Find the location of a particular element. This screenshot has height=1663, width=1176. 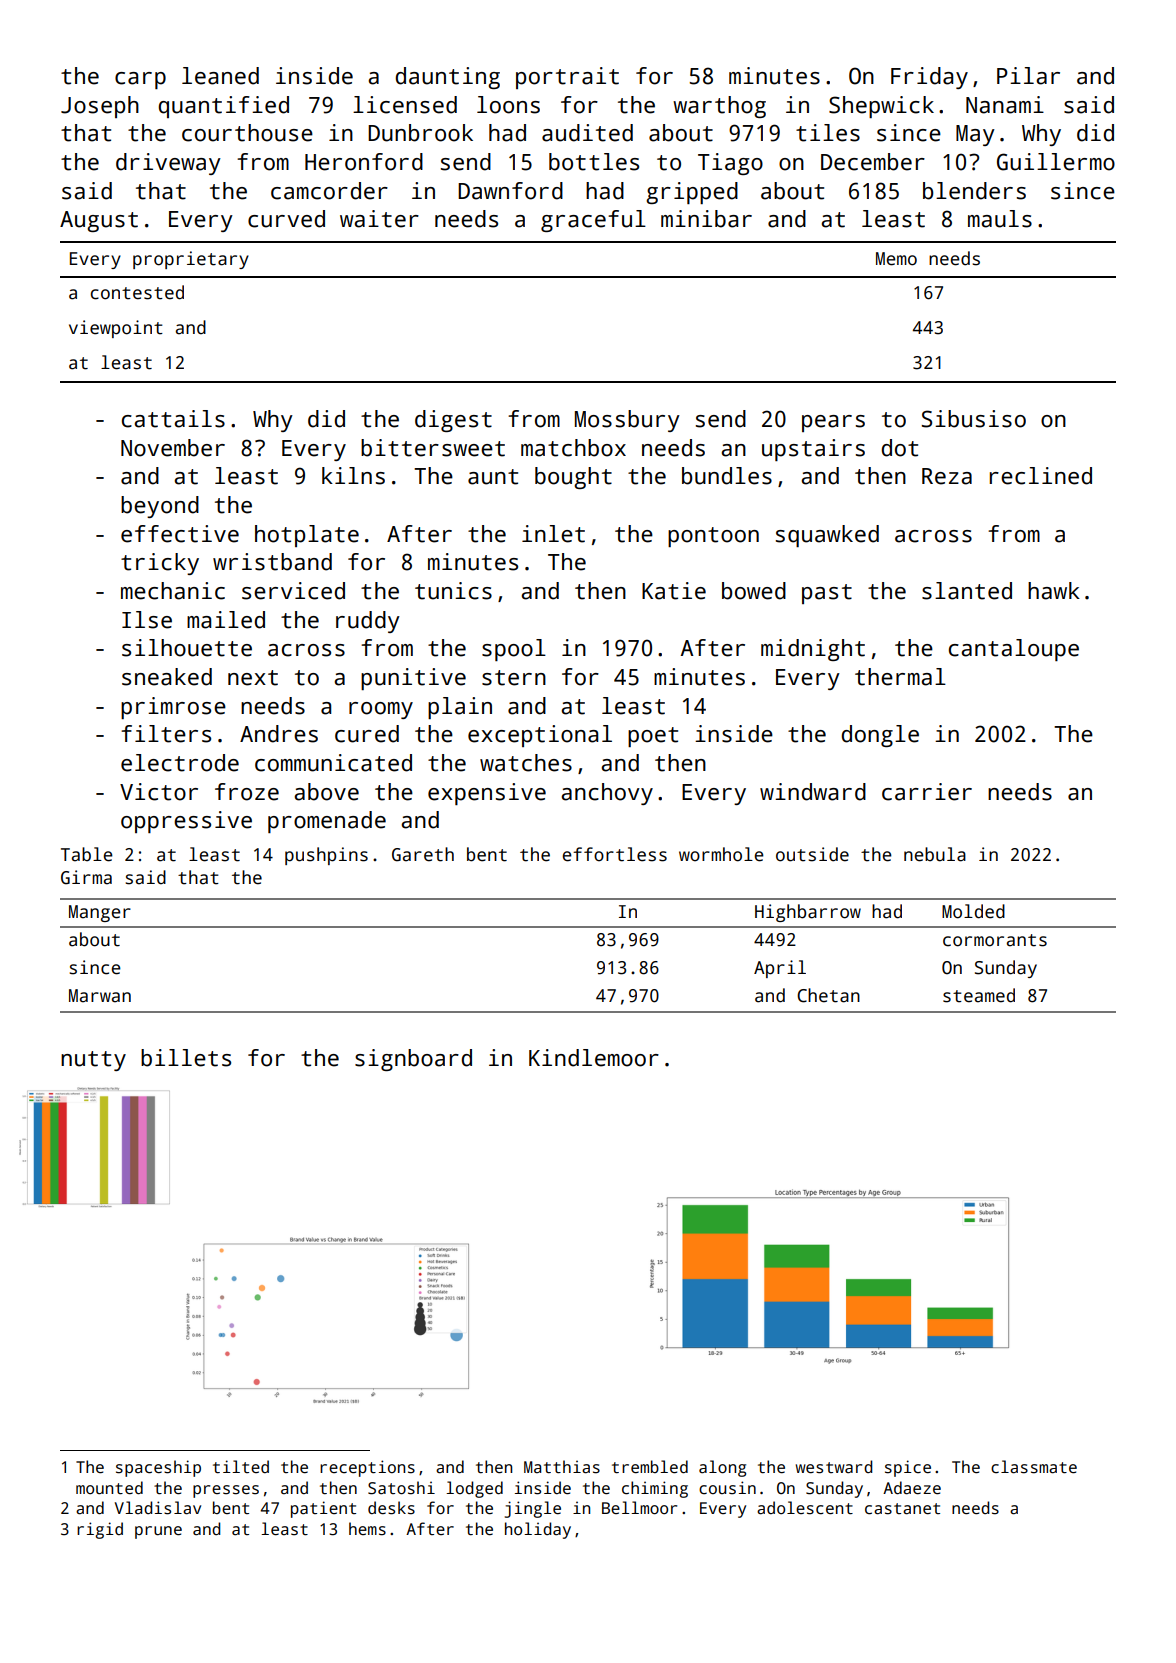

billets is located at coordinates (186, 1058).
